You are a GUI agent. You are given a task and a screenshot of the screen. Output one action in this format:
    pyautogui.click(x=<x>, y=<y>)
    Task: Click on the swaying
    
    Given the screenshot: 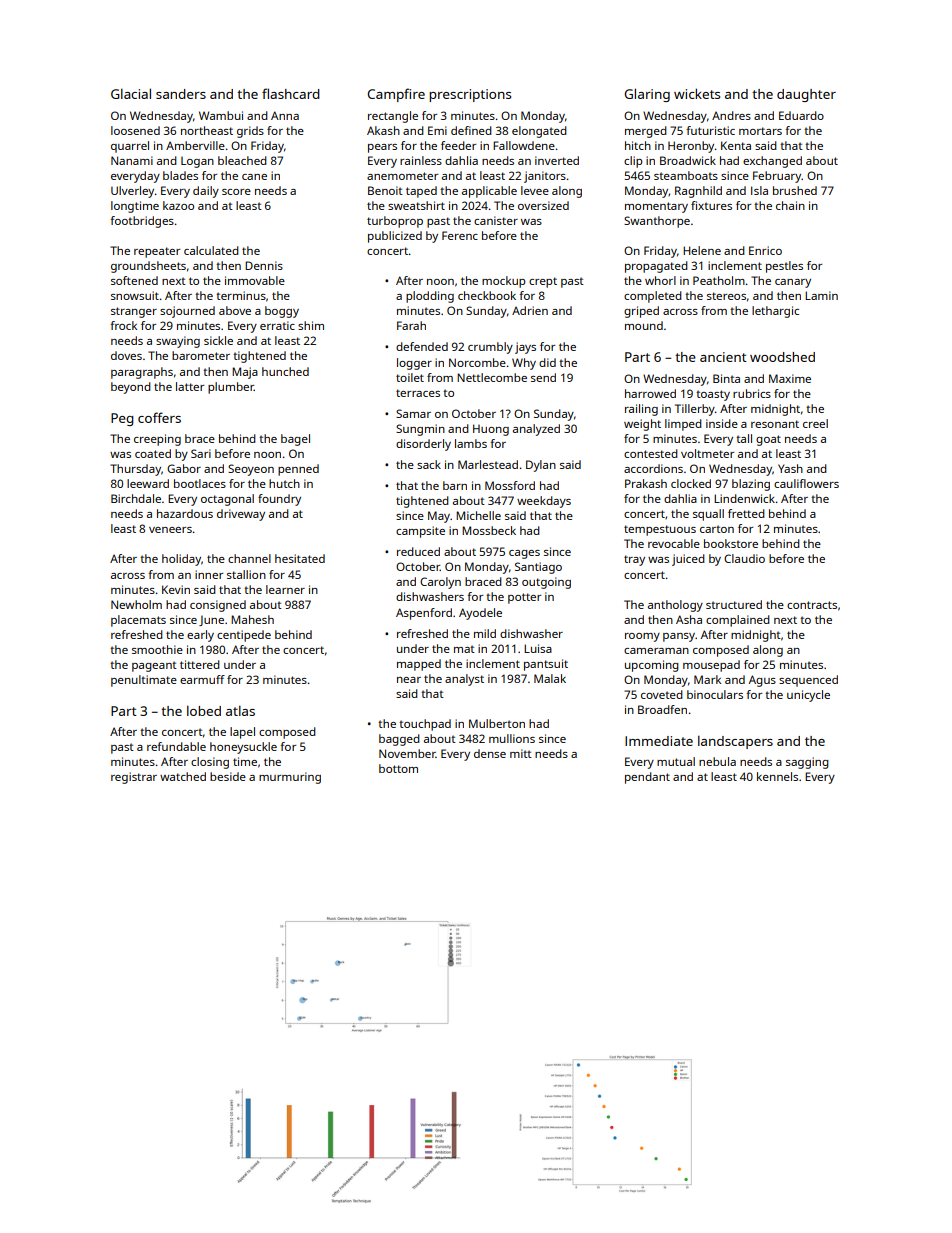 What is the action you would take?
    pyautogui.click(x=178, y=342)
